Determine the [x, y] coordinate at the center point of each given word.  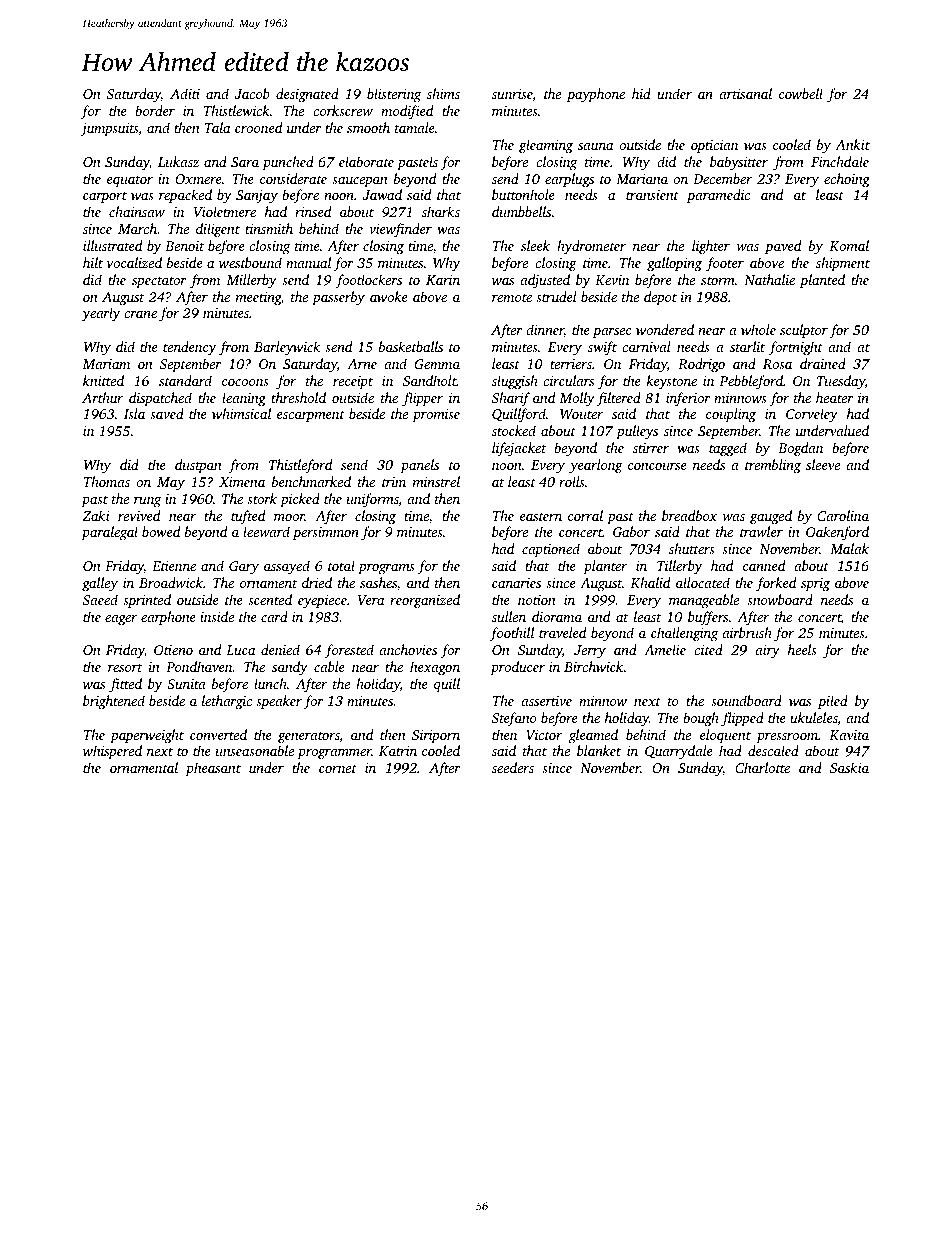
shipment [843, 264]
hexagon [435, 668]
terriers [571, 364]
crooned [258, 127]
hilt [93, 262]
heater [835, 397]
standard [185, 380]
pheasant [213, 769]
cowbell [801, 93]
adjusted [545, 281]
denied [280, 649]
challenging [684, 634]
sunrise [512, 95]
